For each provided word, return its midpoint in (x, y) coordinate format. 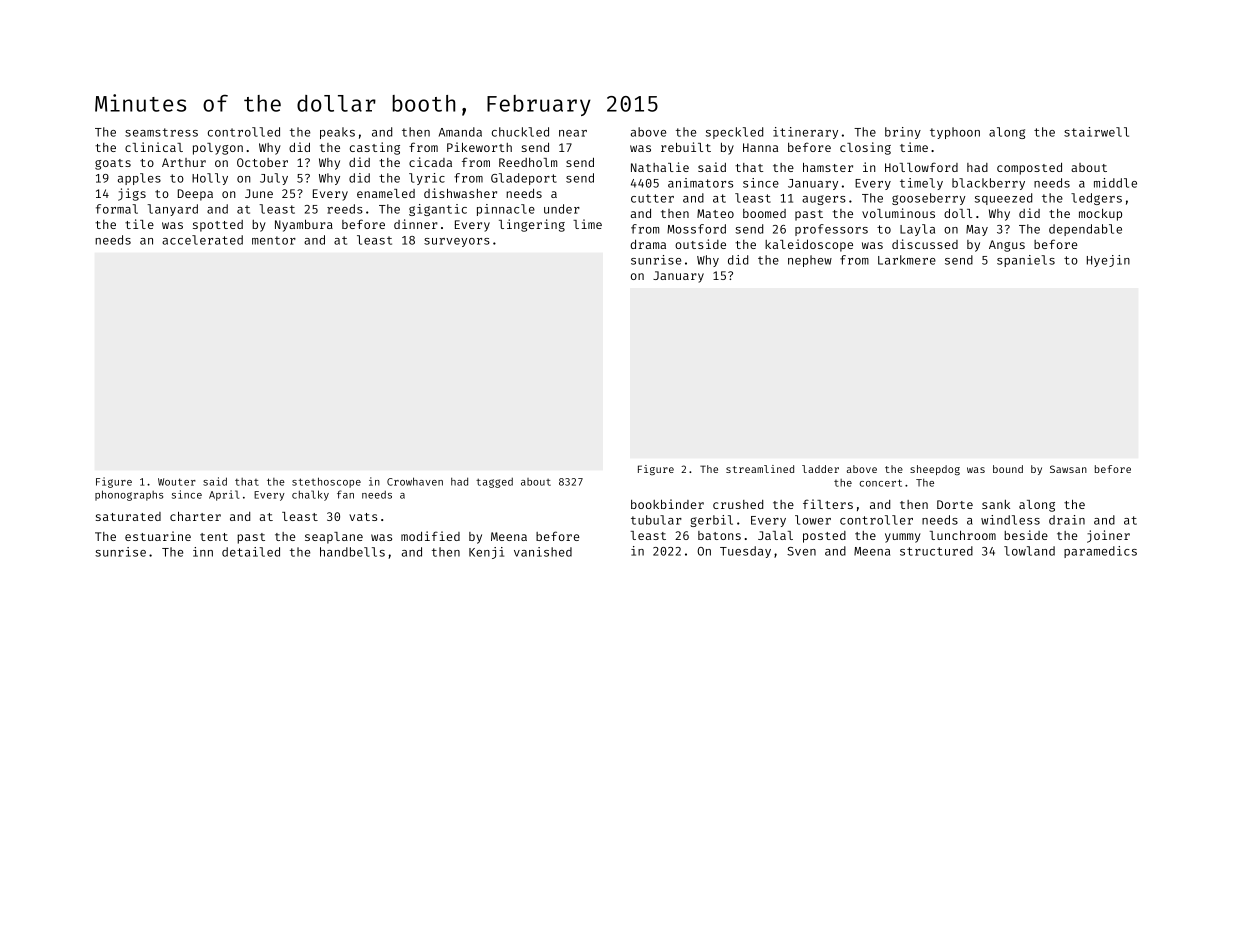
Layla (917, 230)
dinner (416, 224)
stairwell (1096, 132)
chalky (310, 495)
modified (430, 536)
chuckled (520, 132)
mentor (274, 240)
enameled (386, 193)
